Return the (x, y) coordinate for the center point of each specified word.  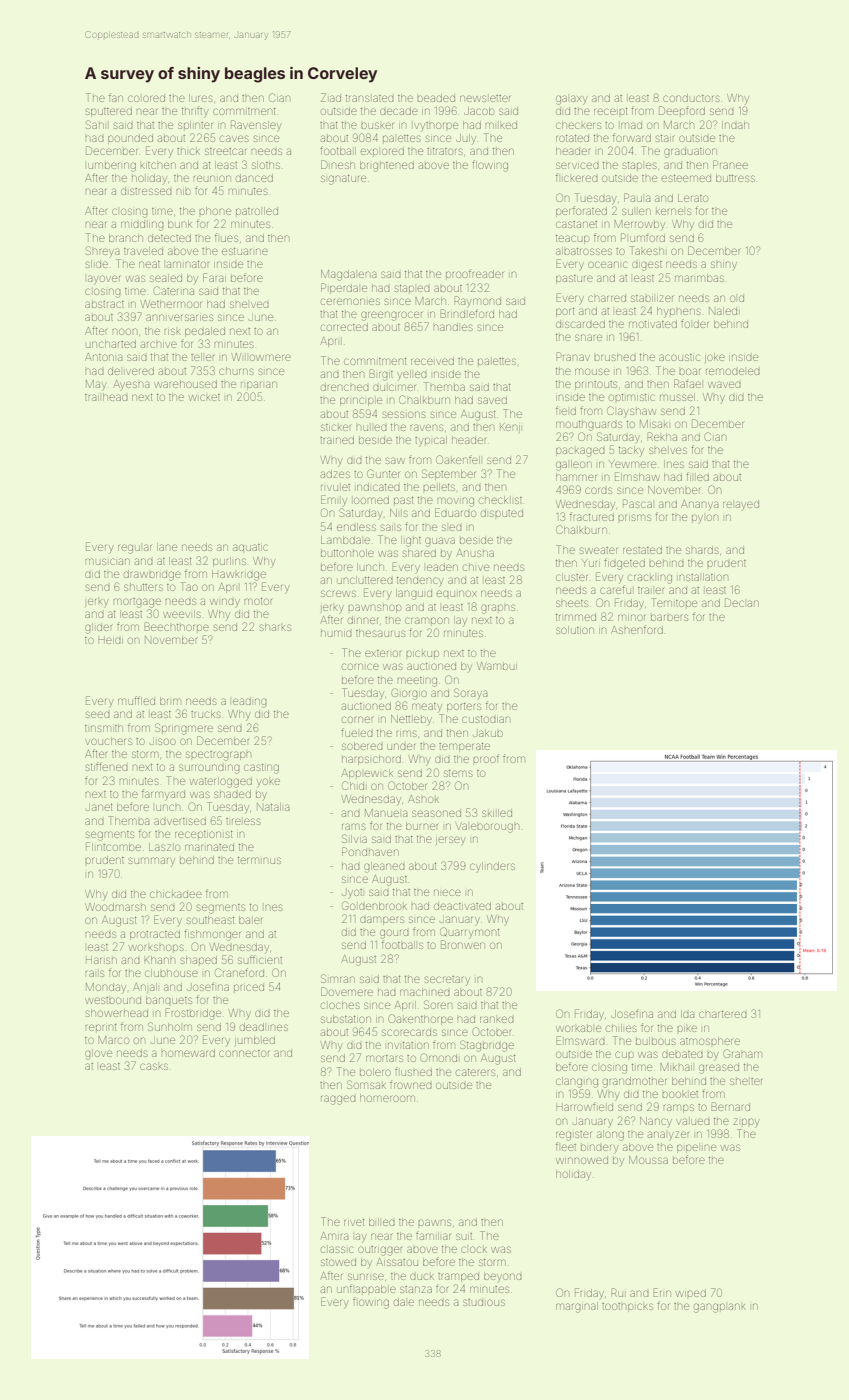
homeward (188, 1053)
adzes (335, 474)
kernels (673, 211)
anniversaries (179, 317)
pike (687, 1028)
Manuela (386, 813)
